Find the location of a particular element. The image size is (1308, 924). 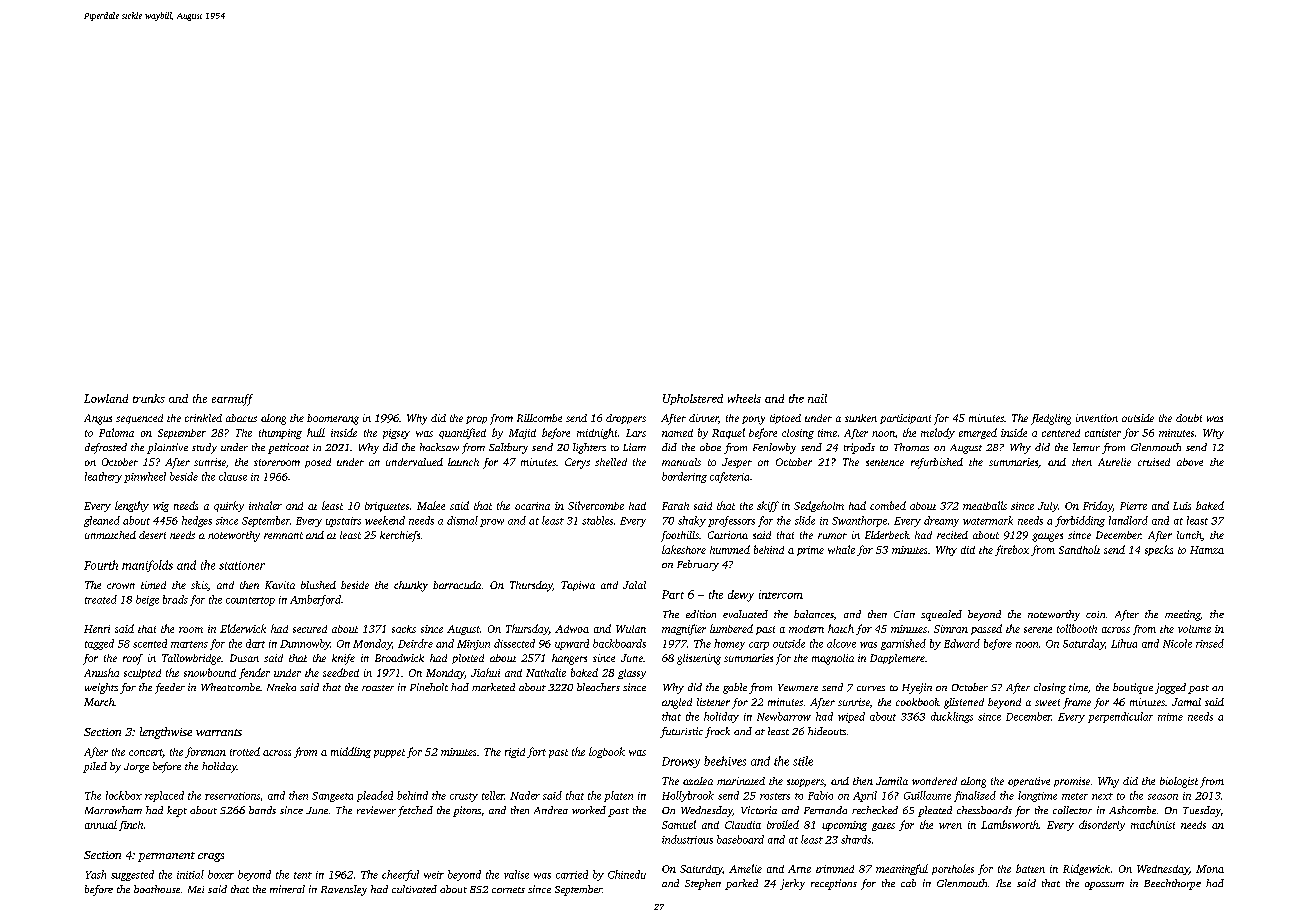

doubt is located at coordinates (1189, 418).
